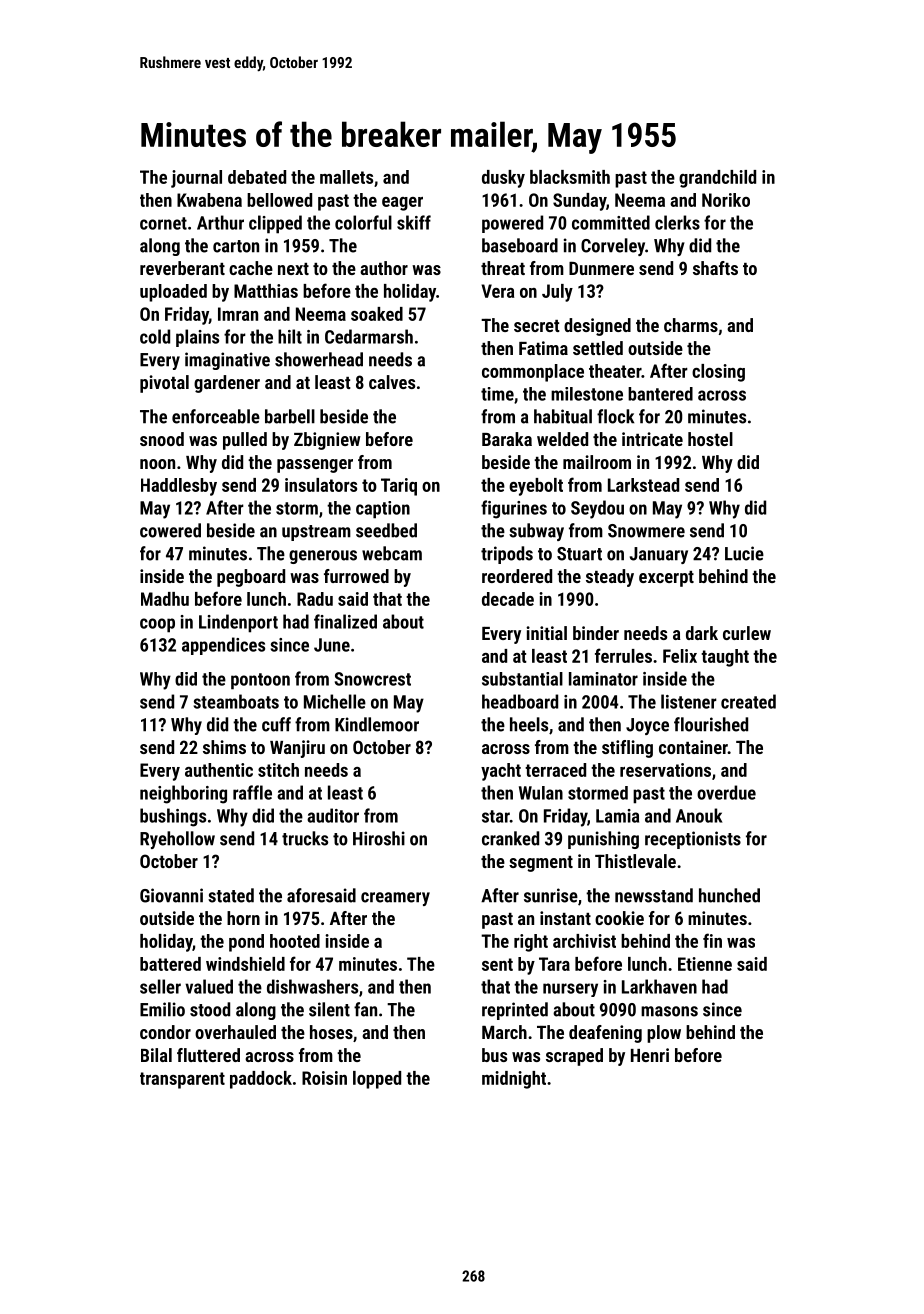 This screenshot has height=1314, width=924. I want to click on Emilio, so click(162, 1009).
